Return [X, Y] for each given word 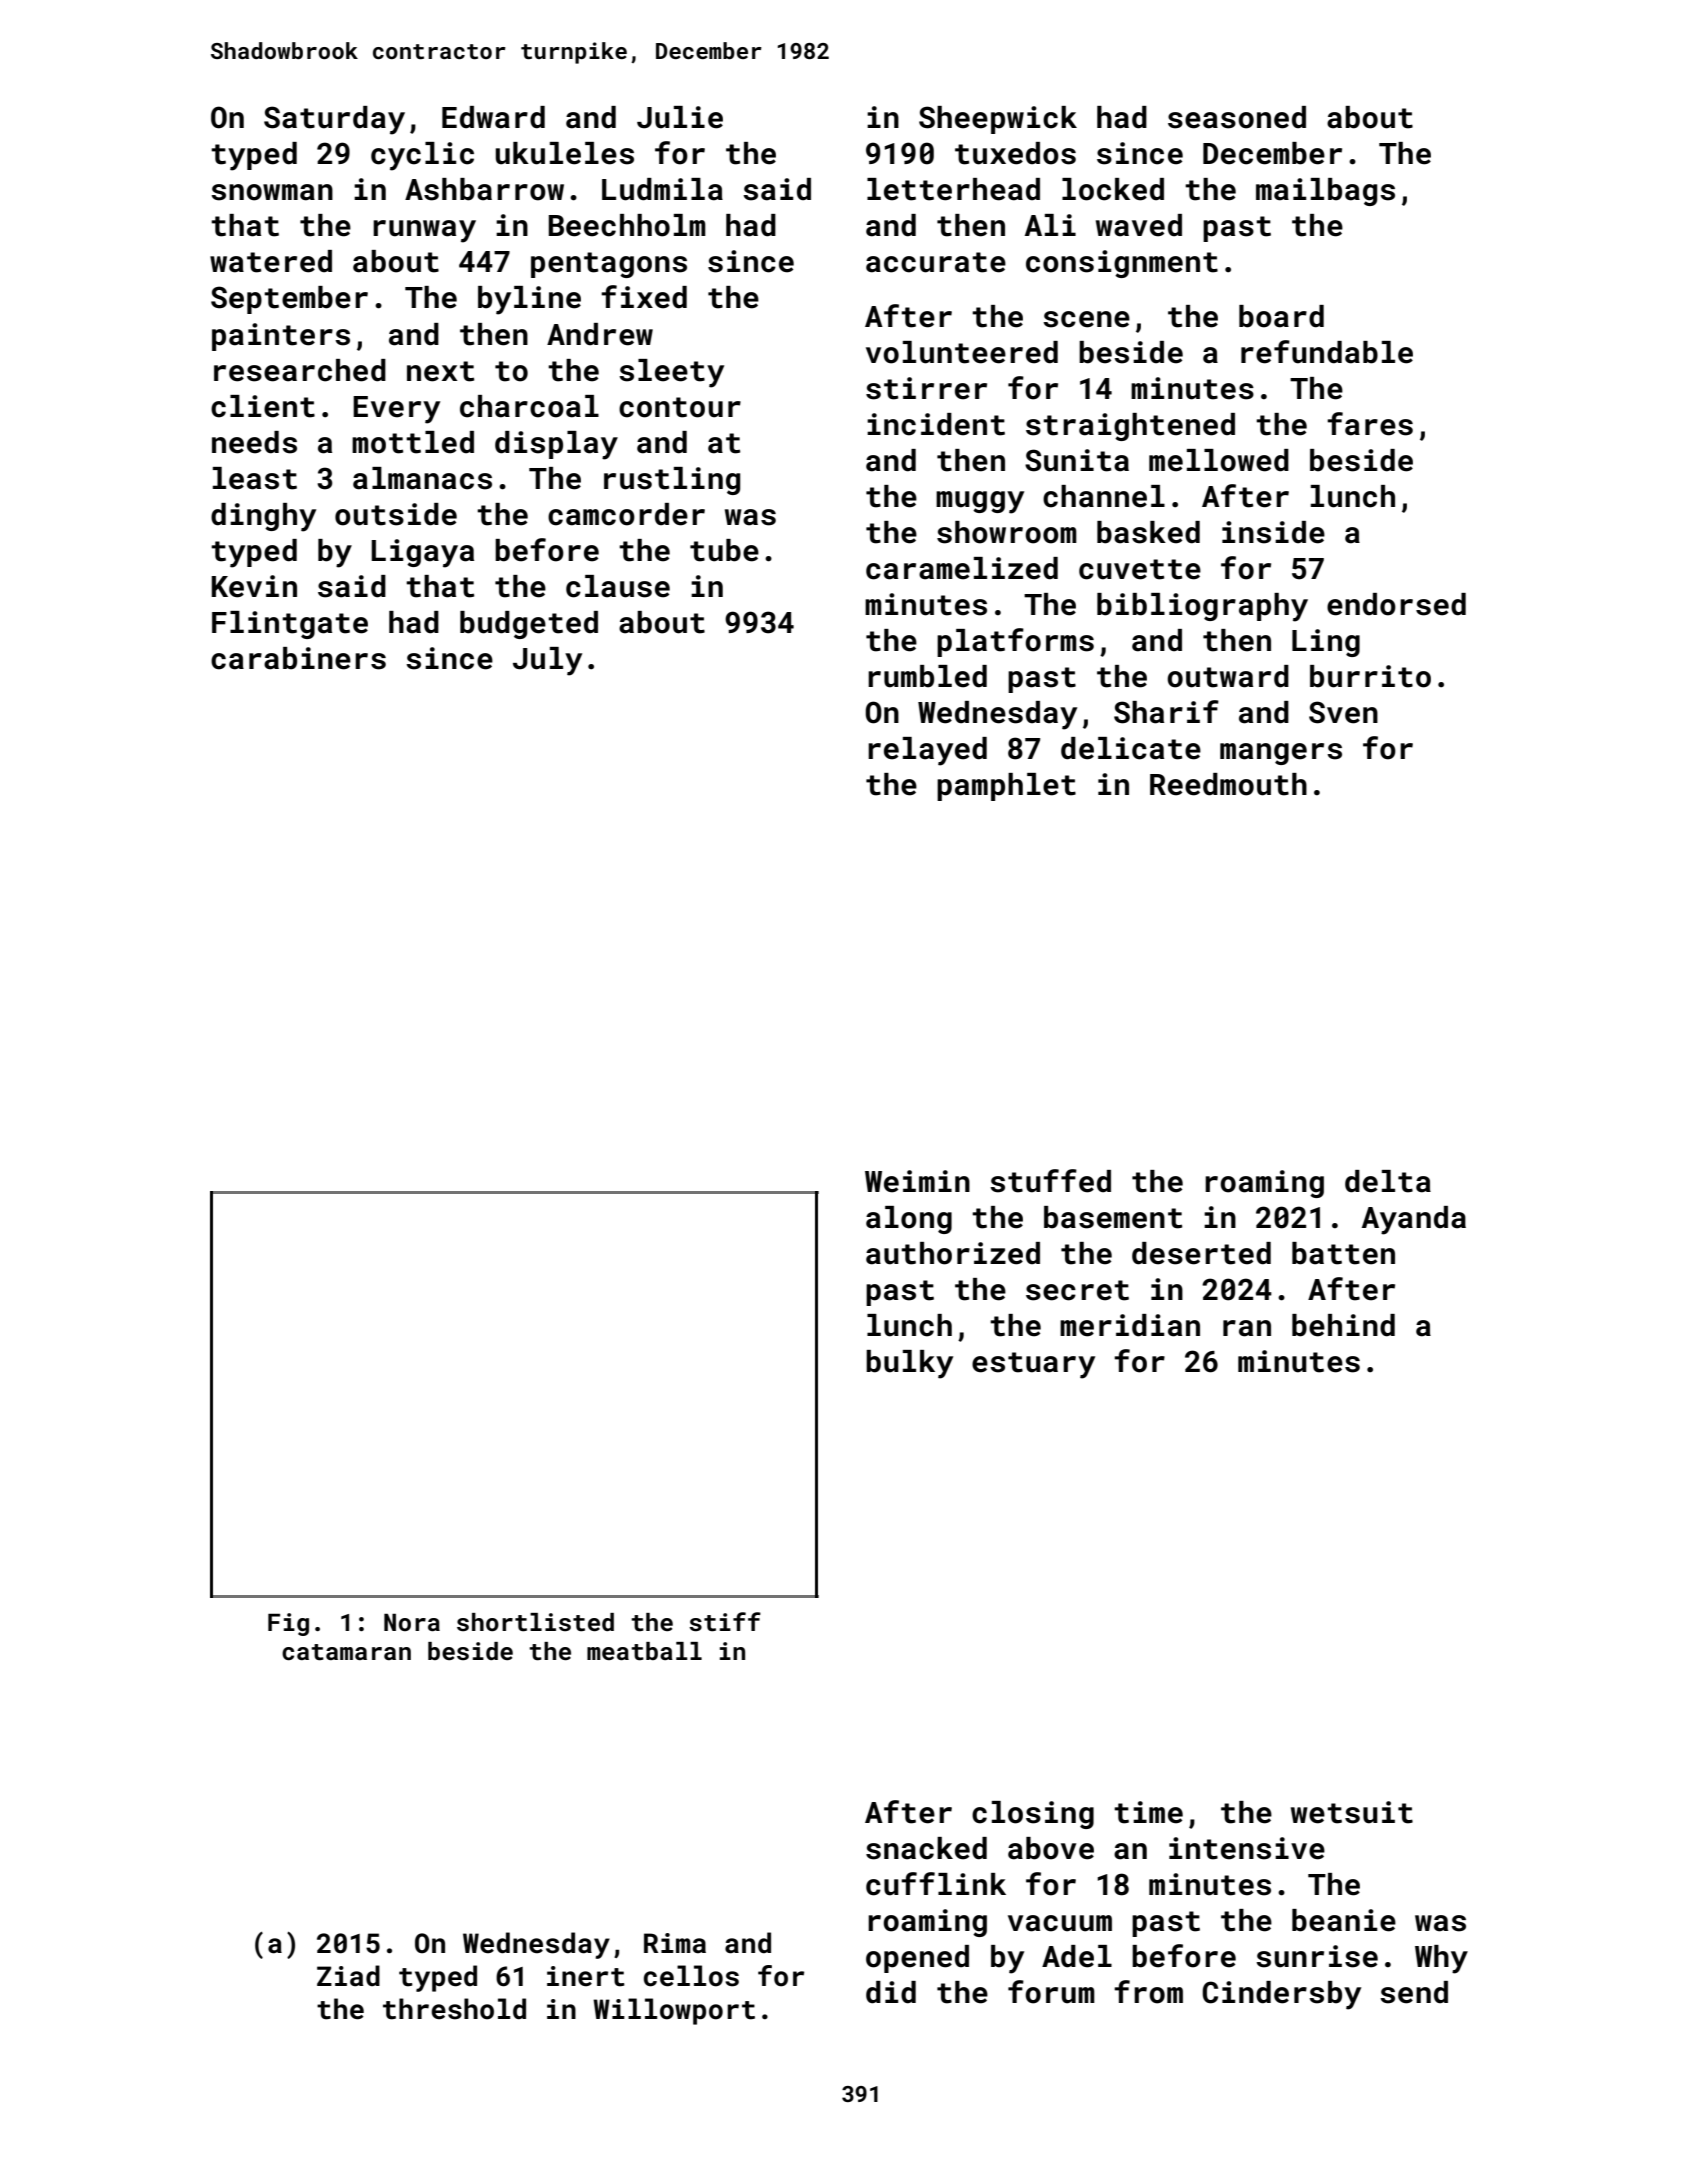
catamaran [346, 1652]
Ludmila [662, 189]
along [909, 1220]
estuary [1033, 1365]
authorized [953, 1253]
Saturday [334, 120]
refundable [1327, 352]
